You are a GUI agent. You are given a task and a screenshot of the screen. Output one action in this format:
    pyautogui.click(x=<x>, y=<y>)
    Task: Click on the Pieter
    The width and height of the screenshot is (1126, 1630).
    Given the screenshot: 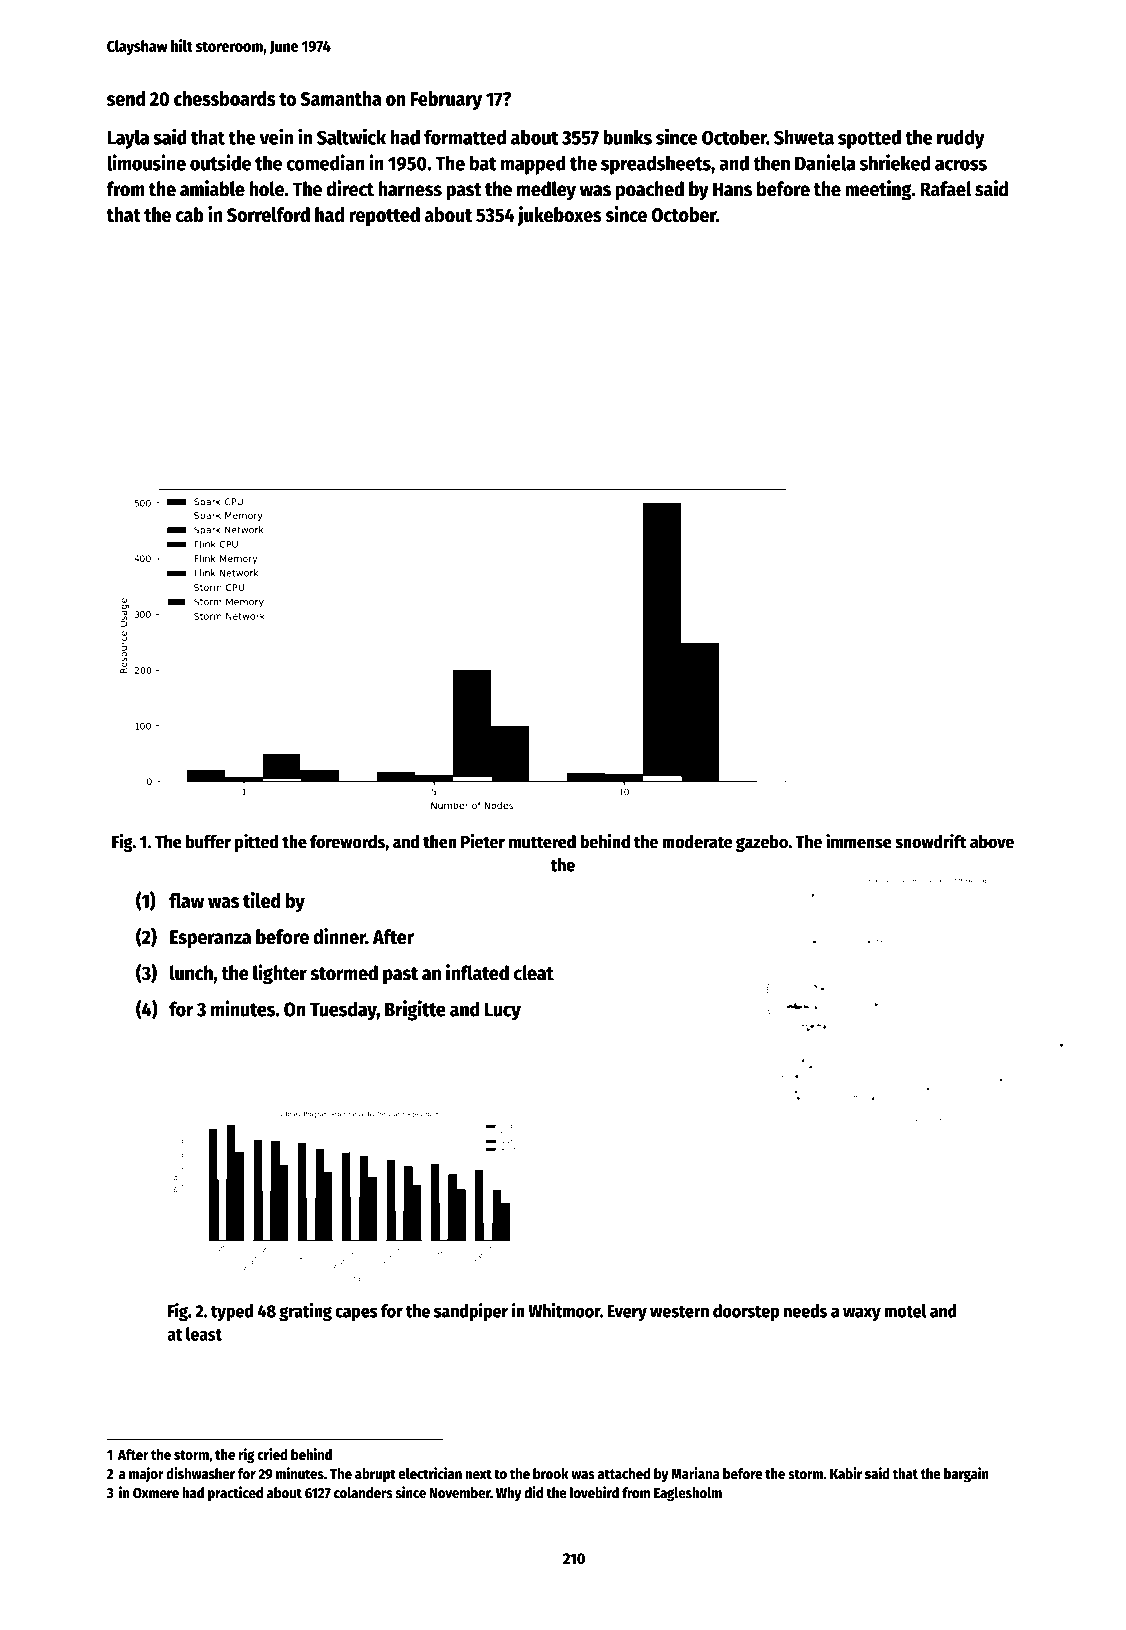 What is the action you would take?
    pyautogui.click(x=483, y=841)
